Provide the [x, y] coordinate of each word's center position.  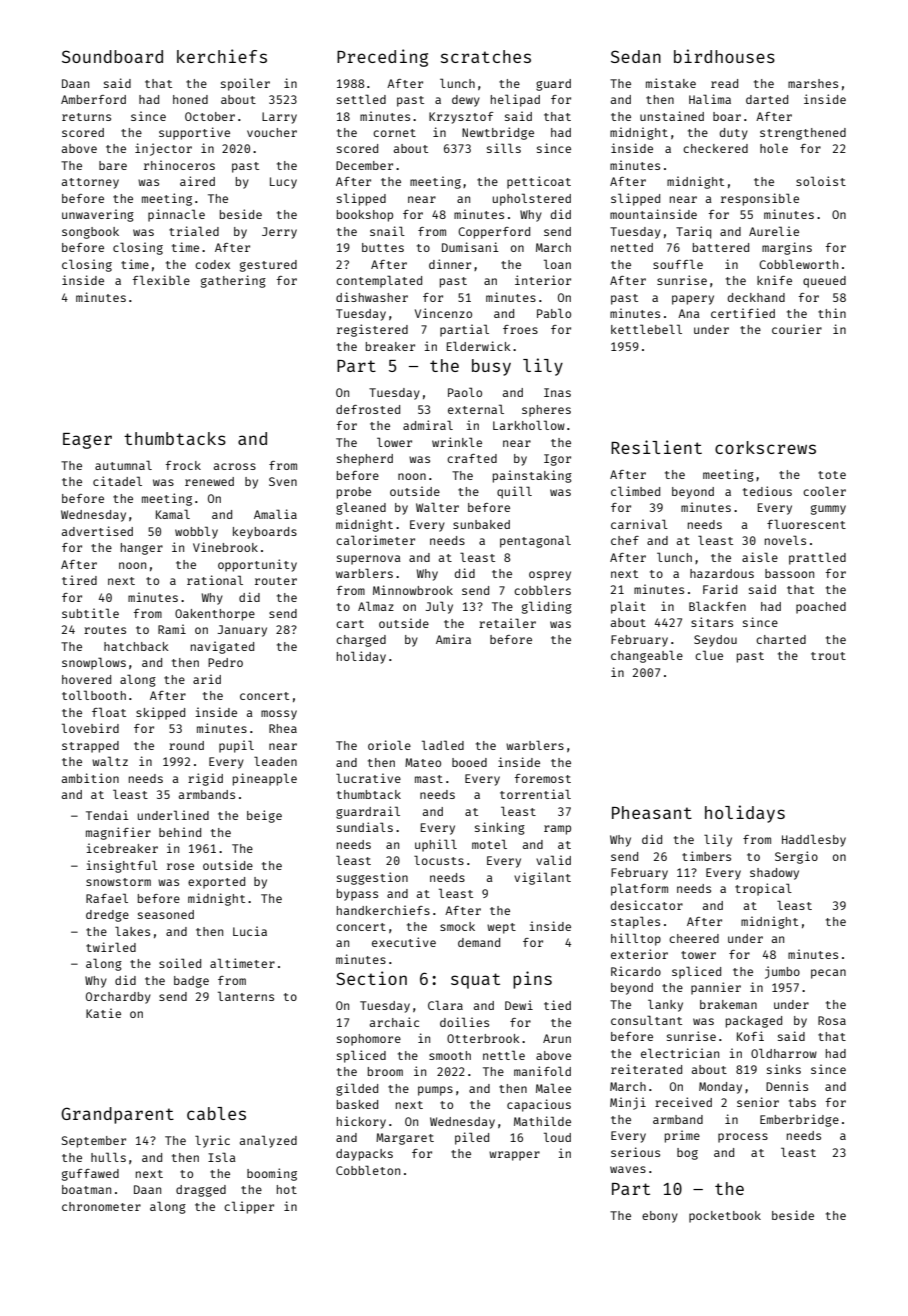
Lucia [250, 931]
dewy [466, 101]
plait [628, 607]
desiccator [647, 905]
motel [489, 844]
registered [372, 330]
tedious [767, 491]
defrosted [368, 409]
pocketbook [725, 1217]
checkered [715, 148]
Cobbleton [368, 1170]
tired [79, 580]
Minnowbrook [413, 590]
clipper [249, 1207]
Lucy [283, 183]
